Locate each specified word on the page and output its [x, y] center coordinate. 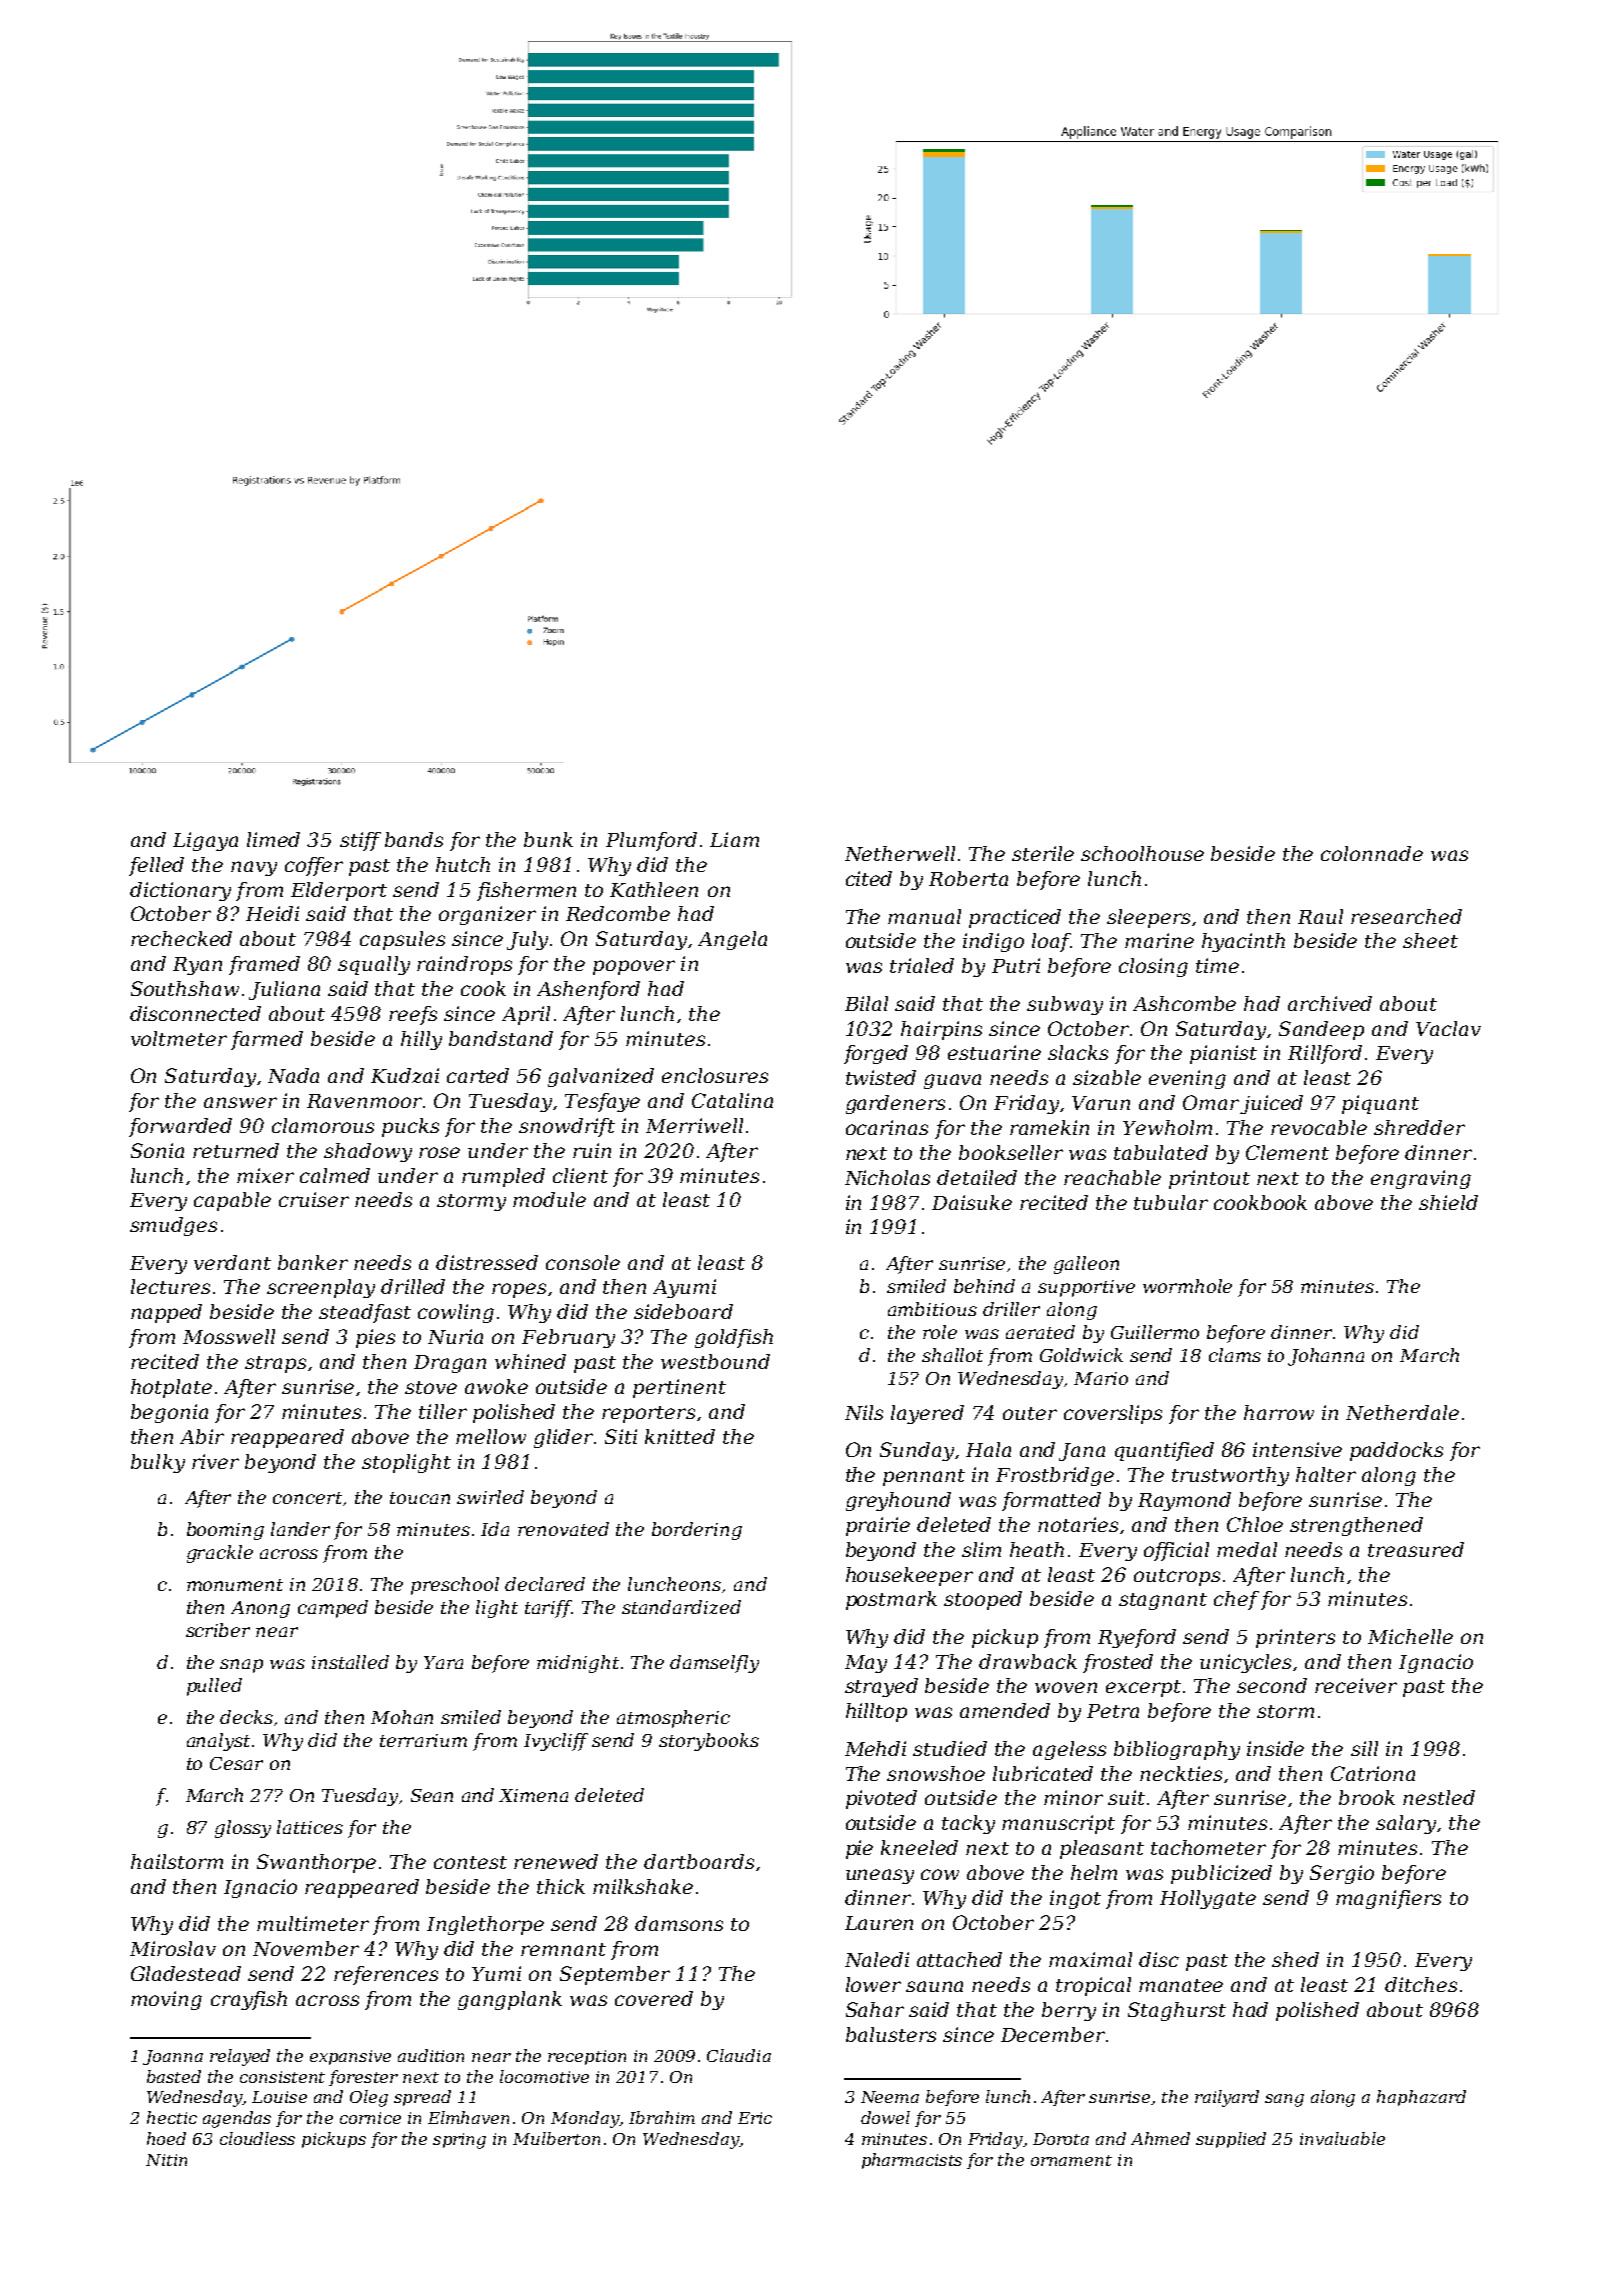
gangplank [510, 2000]
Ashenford [588, 990]
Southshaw [185, 988]
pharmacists [912, 2161]
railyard [1227, 2098]
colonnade [1372, 853]
